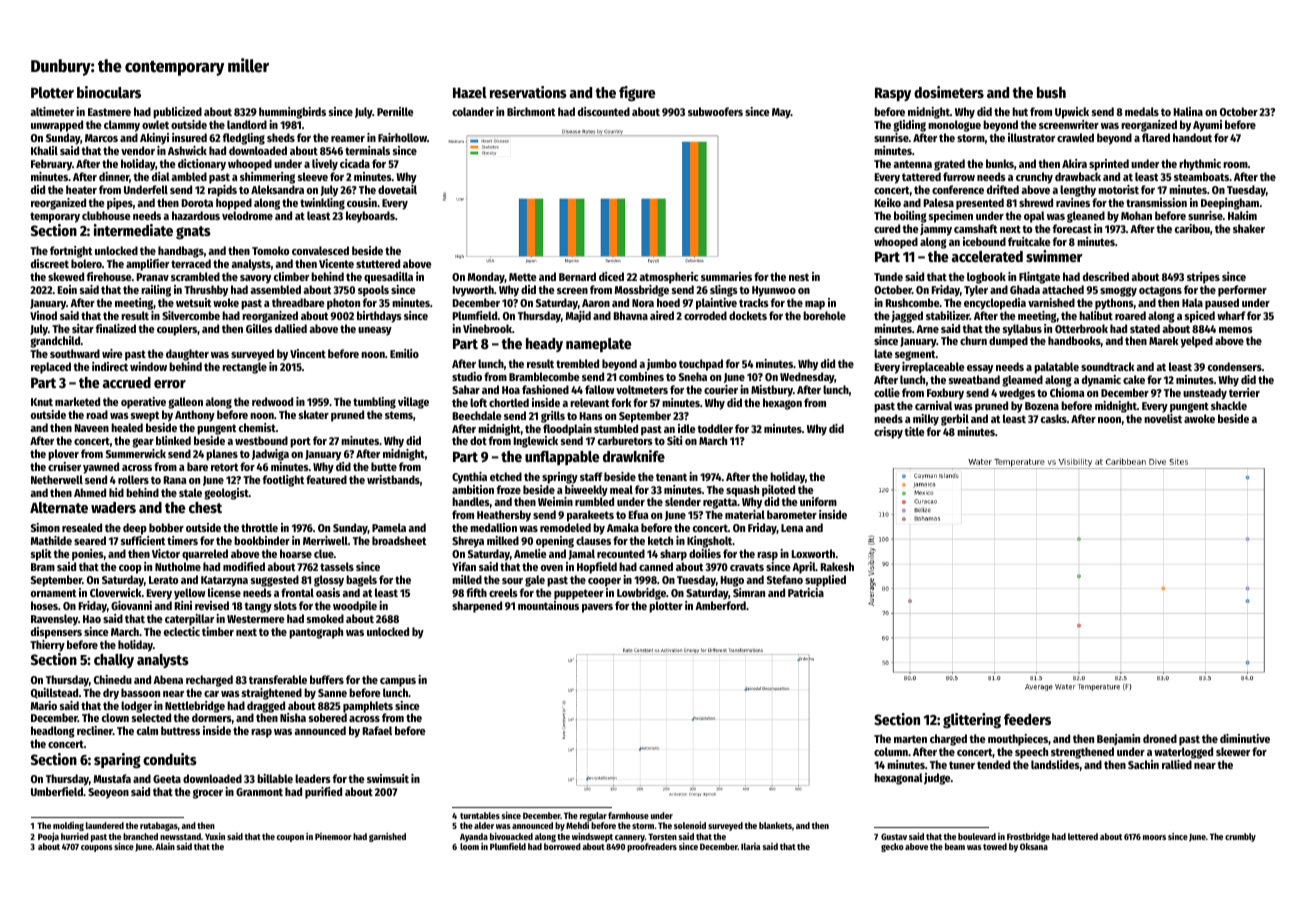  What do you see at coordinates (720, 605) in the page?
I see `Amberford` at bounding box center [720, 605].
